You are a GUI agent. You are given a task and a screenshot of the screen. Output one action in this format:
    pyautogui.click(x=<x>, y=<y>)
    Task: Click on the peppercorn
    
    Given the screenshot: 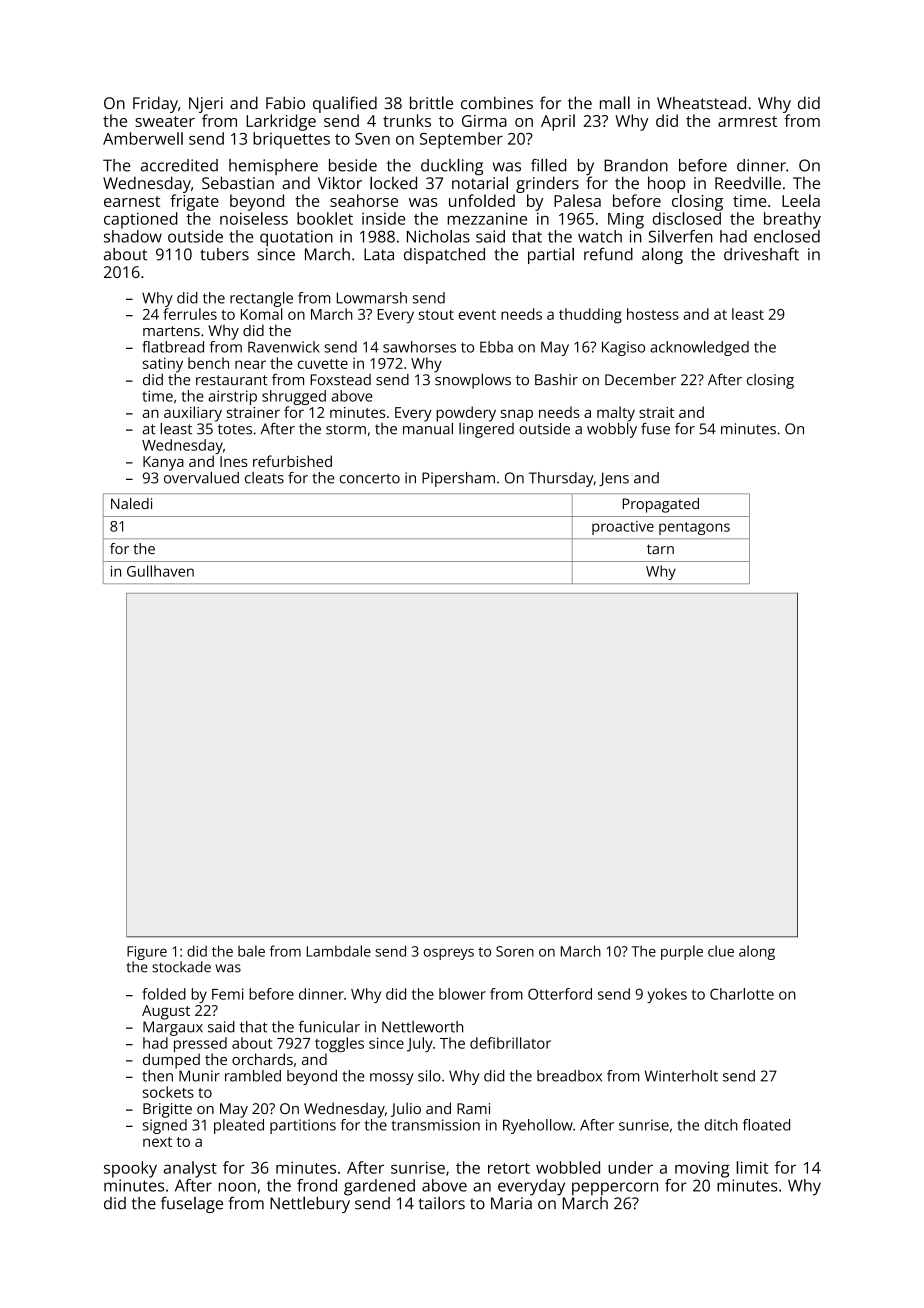 What is the action you would take?
    pyautogui.click(x=615, y=1189)
